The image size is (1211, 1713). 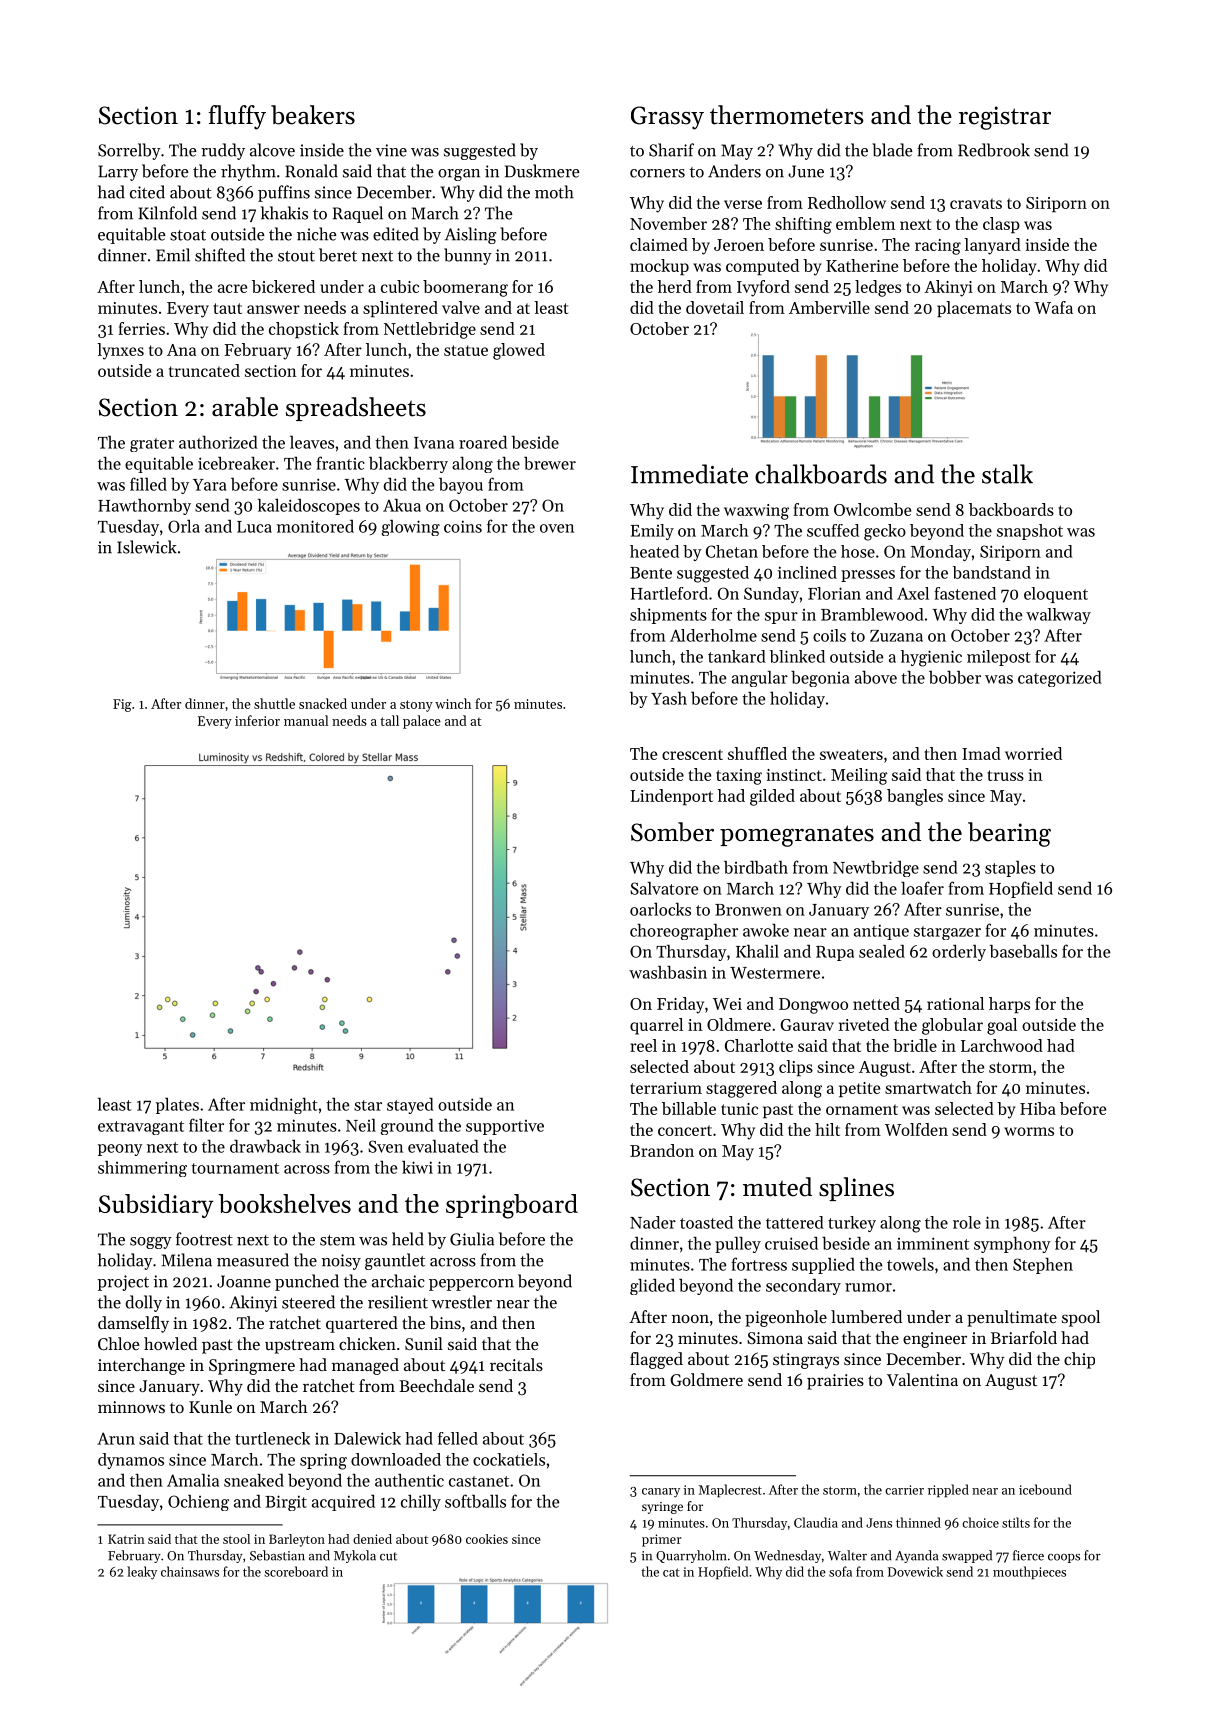 What do you see at coordinates (787, 115) in the page?
I see `thermometers` at bounding box center [787, 115].
